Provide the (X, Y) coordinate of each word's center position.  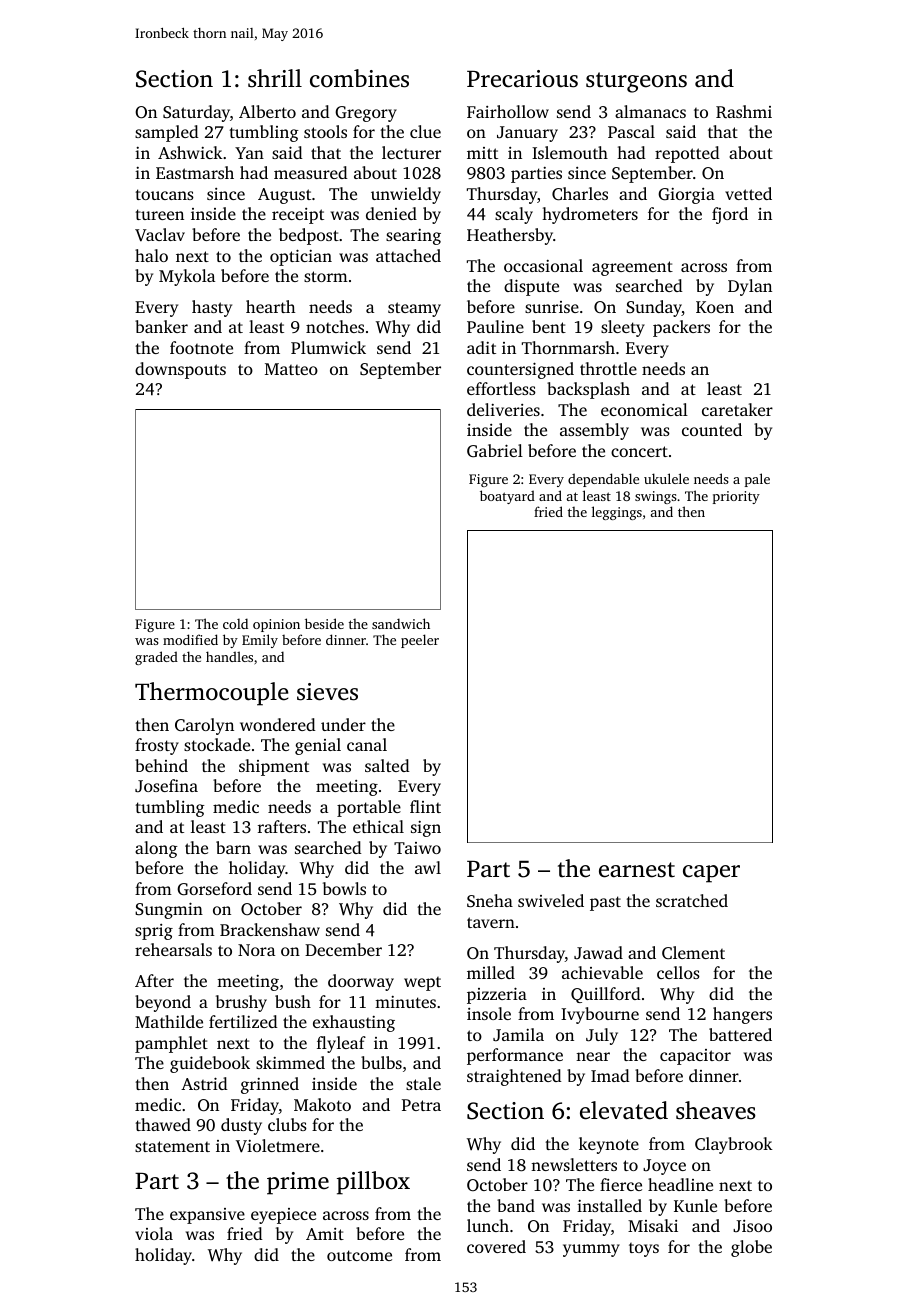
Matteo (291, 369)
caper (711, 874)
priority (736, 497)
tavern (491, 922)
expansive (207, 1216)
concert (639, 451)
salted (387, 765)
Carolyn (204, 726)
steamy (414, 309)
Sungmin (169, 910)
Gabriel (495, 451)
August (284, 196)
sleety (623, 328)
